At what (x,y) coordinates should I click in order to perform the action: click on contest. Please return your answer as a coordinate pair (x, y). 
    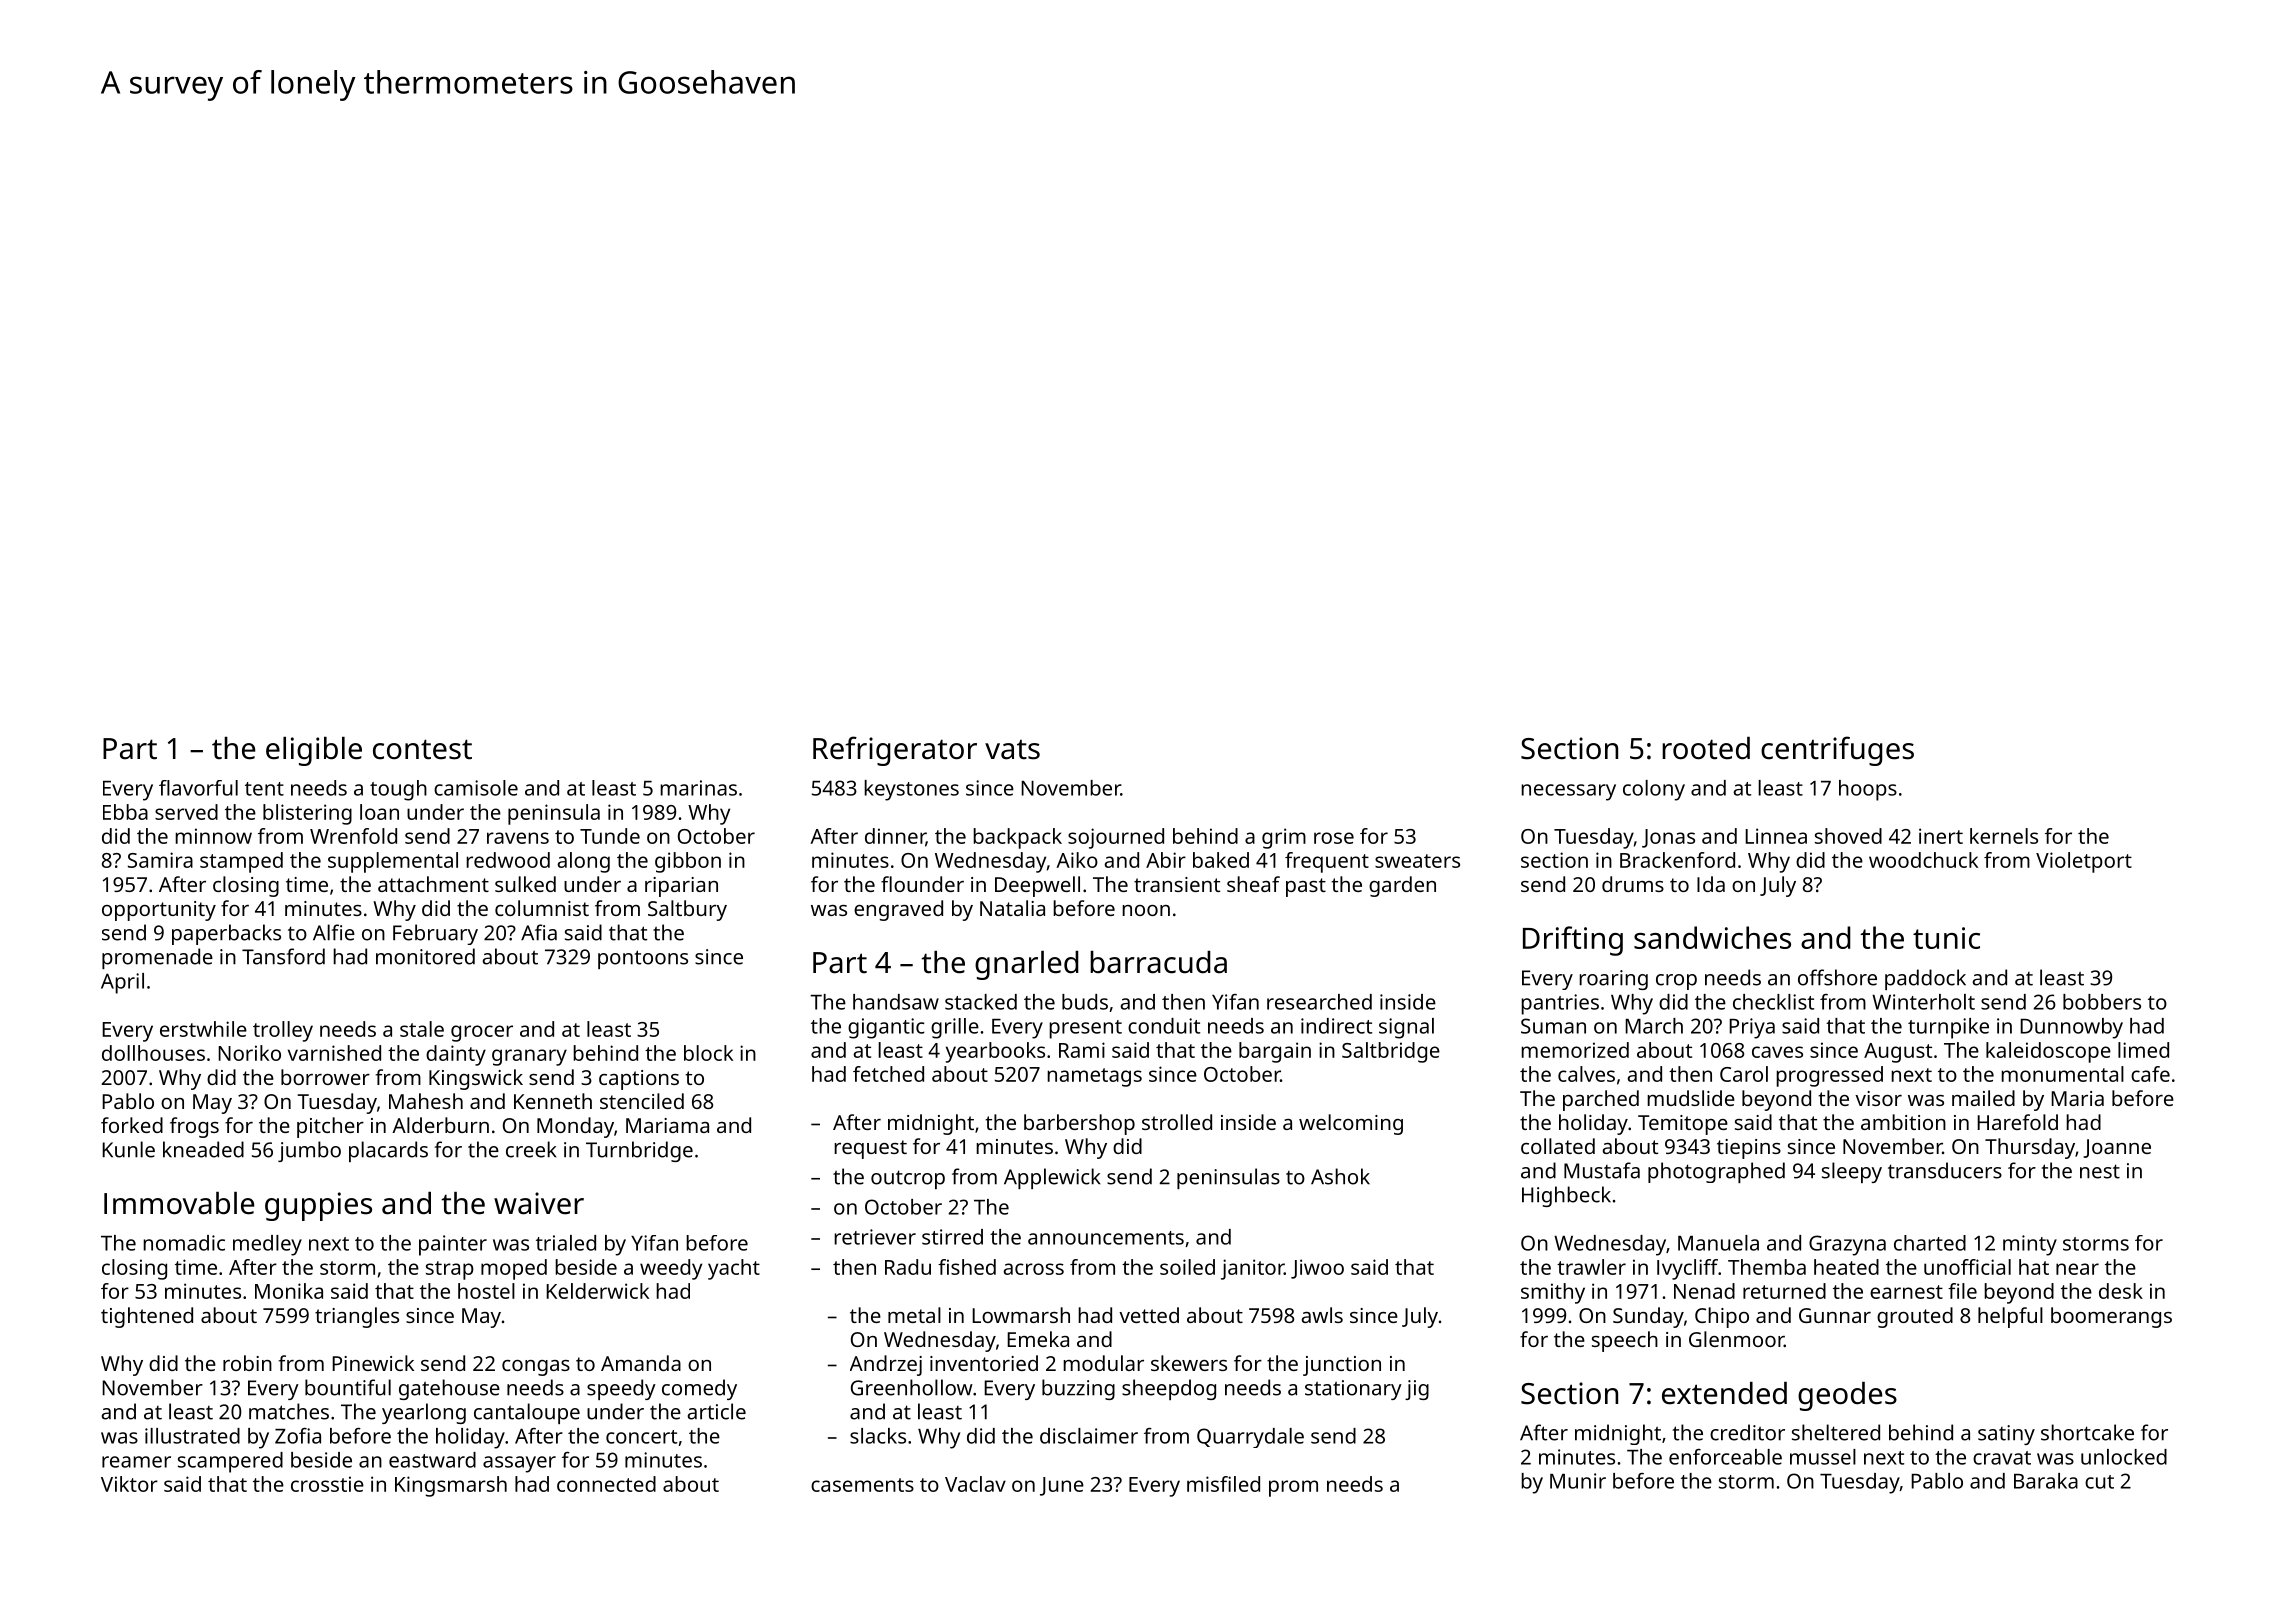
    Looking at the image, I should click on (422, 749).
